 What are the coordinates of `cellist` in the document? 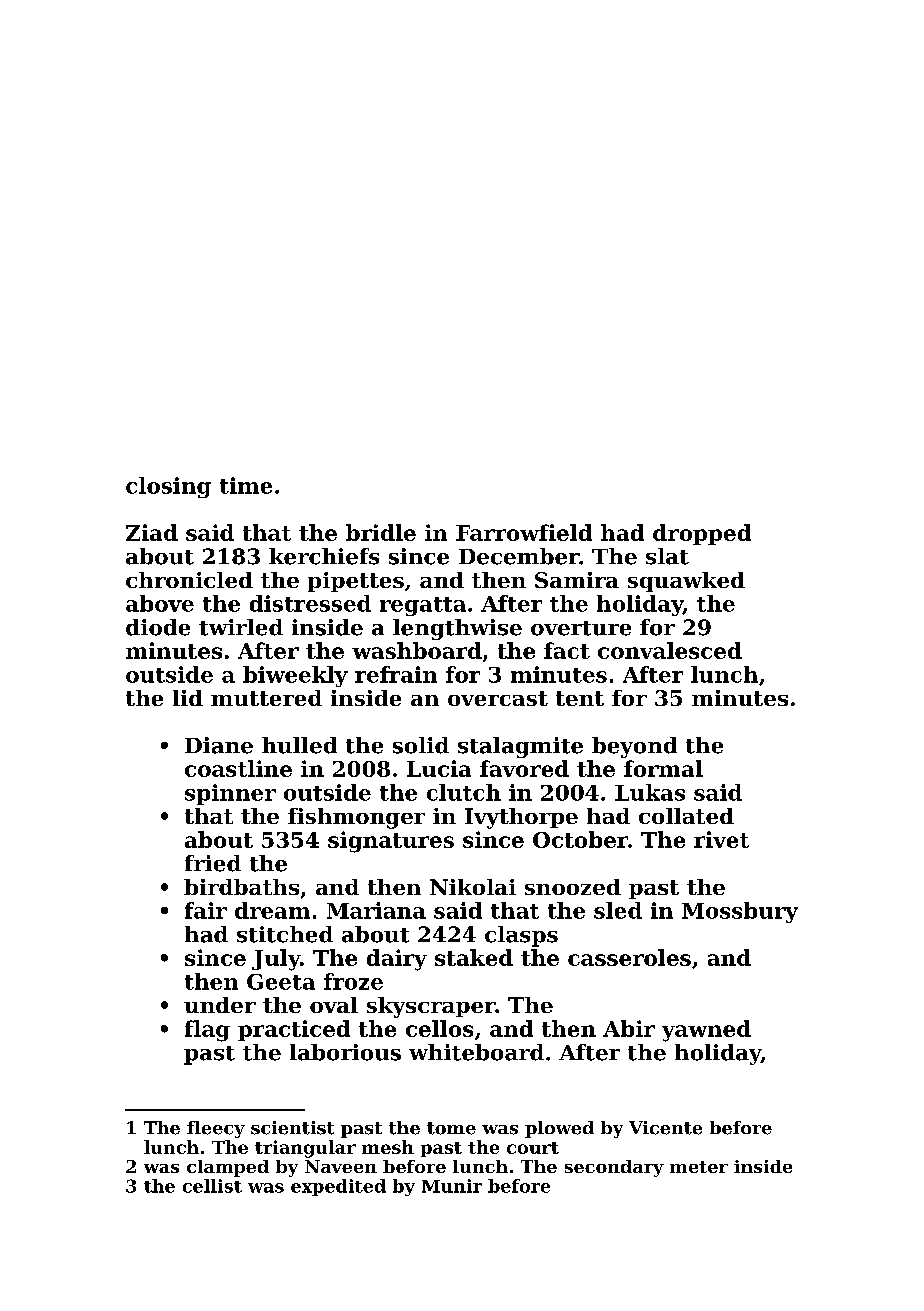 It's located at (212, 1186).
